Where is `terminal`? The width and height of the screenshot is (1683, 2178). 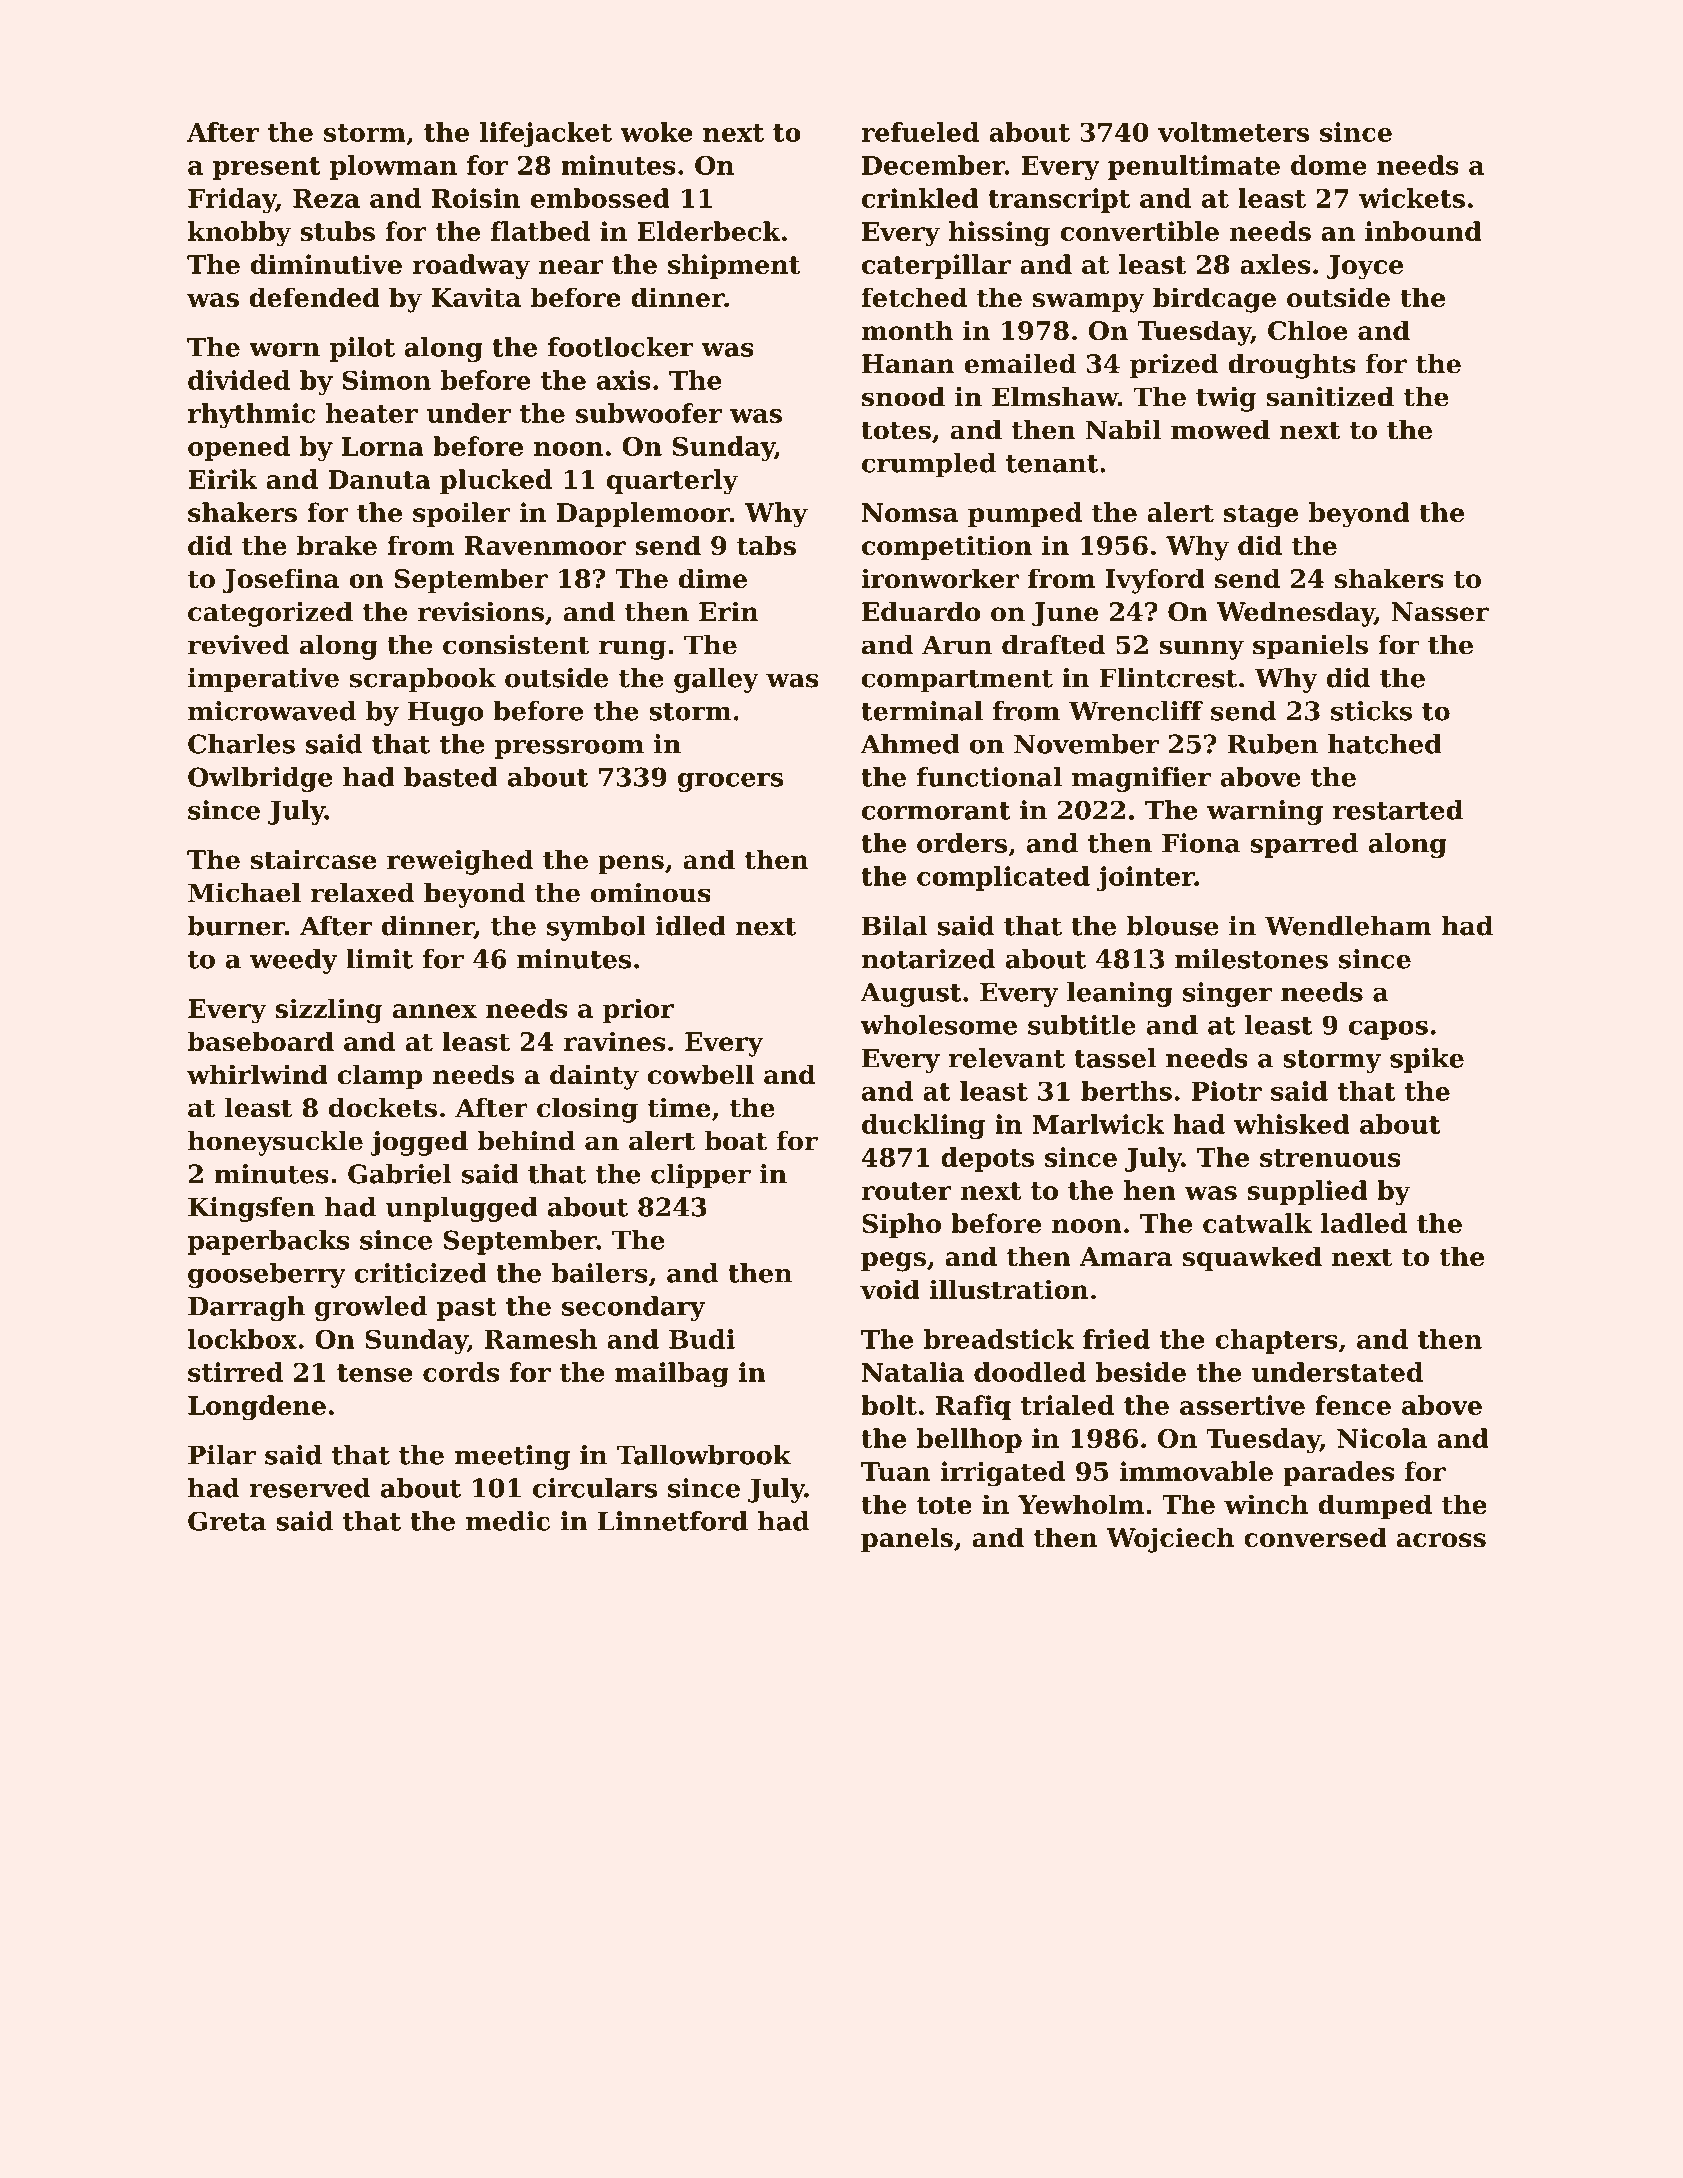
terminal is located at coordinates (922, 711).
